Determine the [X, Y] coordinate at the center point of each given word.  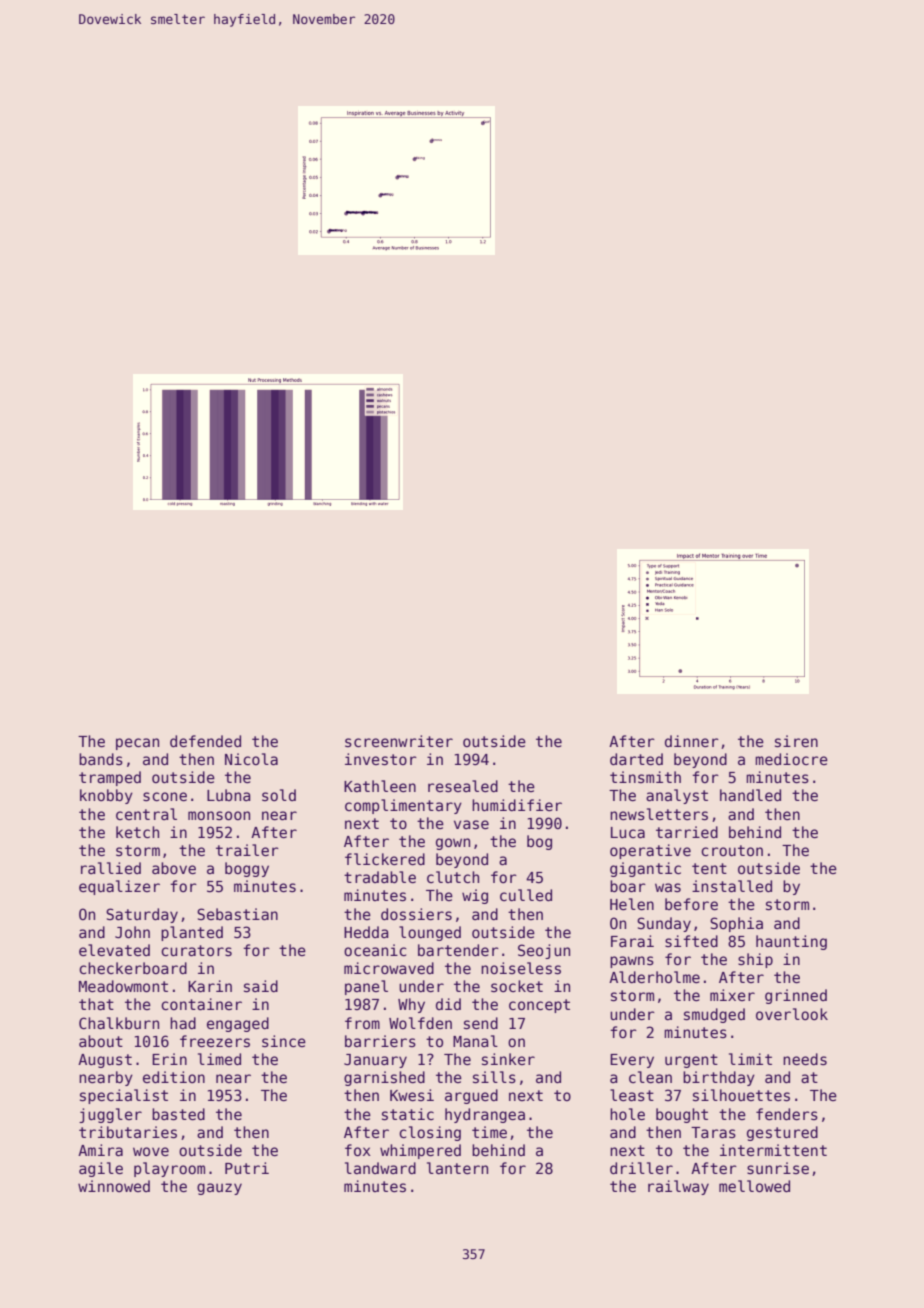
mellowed [754, 1186]
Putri [247, 1168]
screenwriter [399, 741]
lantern [457, 1168]
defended [205, 741]
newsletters [659, 814]
